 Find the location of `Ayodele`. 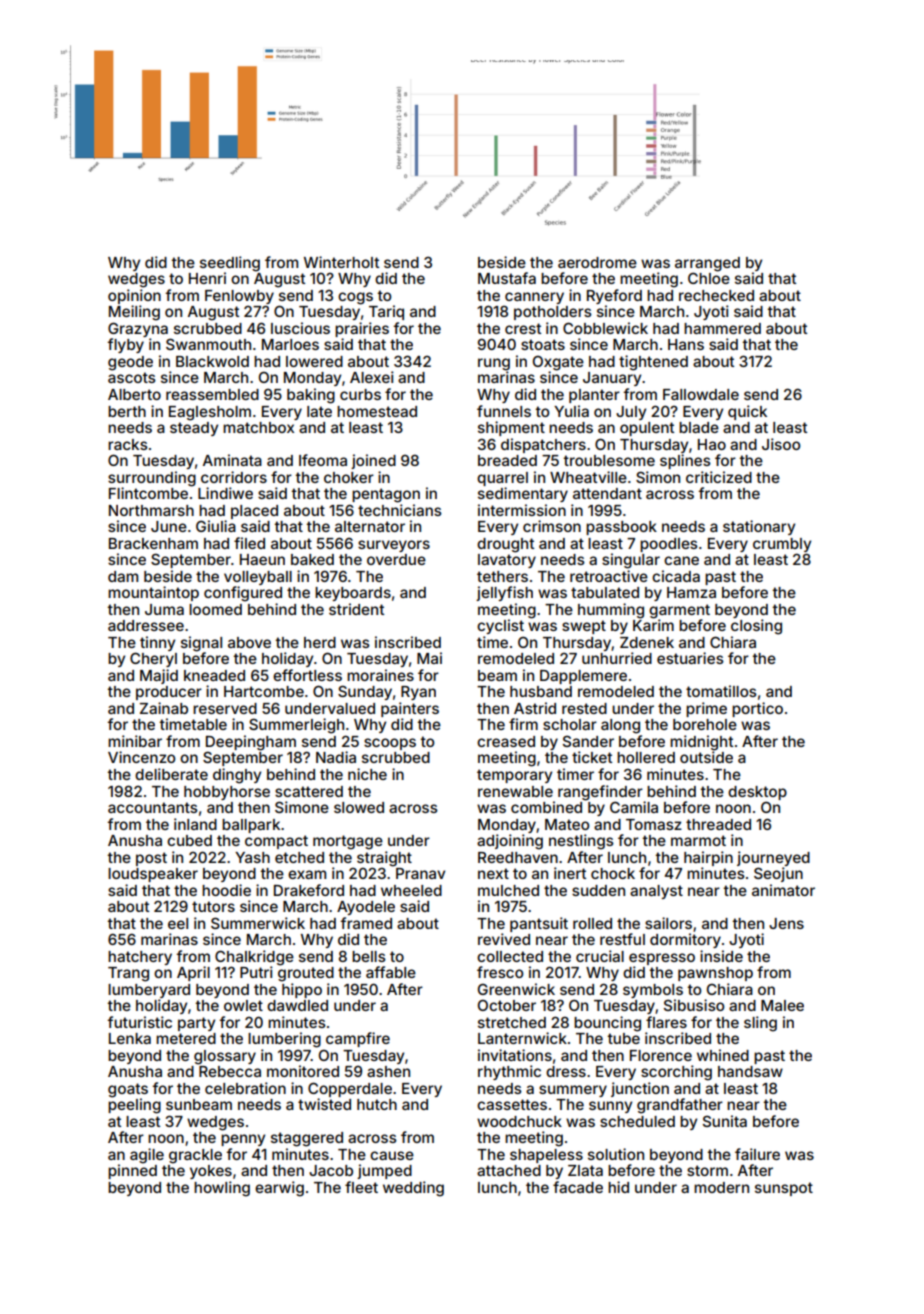

Ayodele is located at coordinates (366, 908).
